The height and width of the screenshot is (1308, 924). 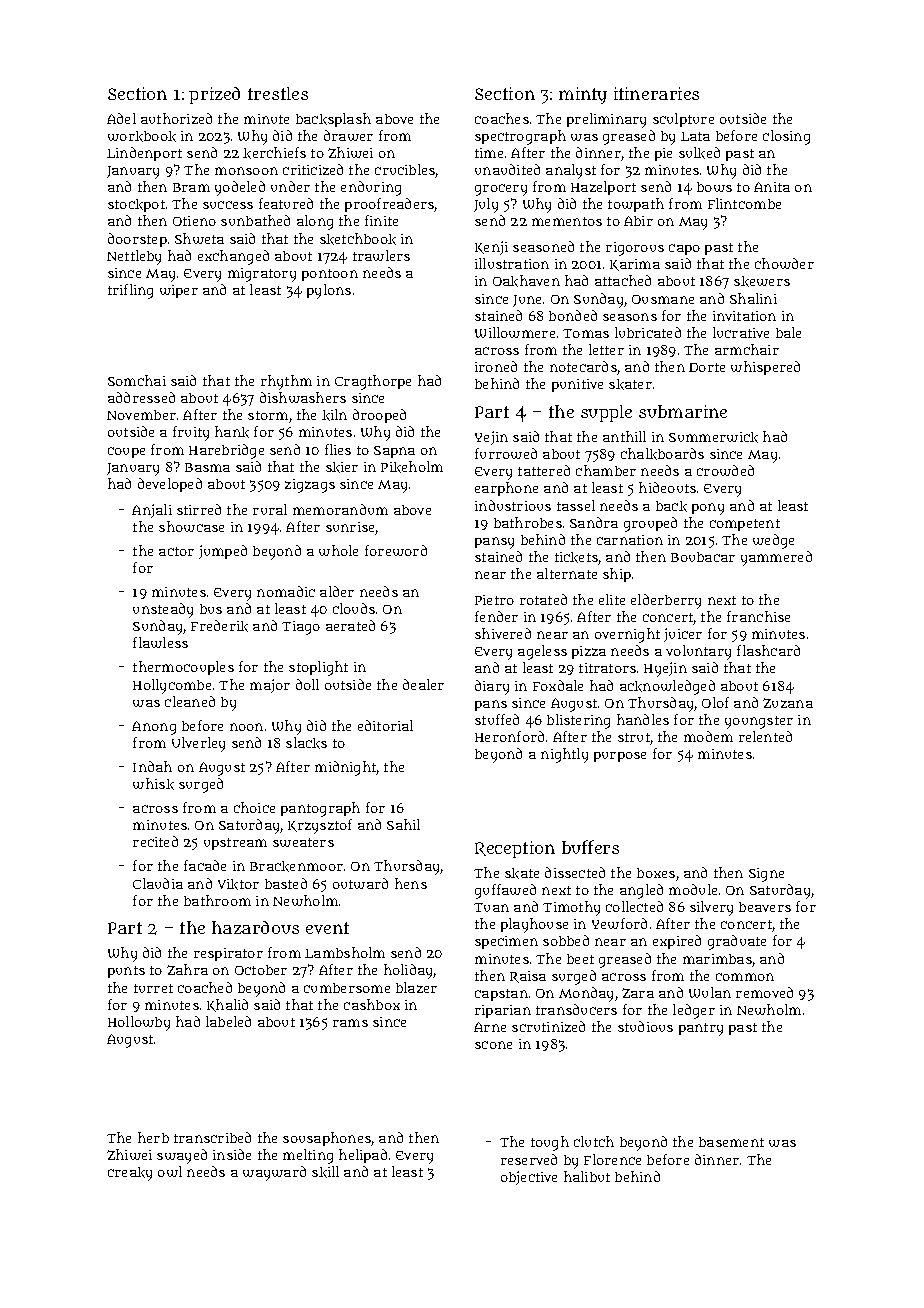 What do you see at coordinates (286, 203) in the screenshot?
I see `featured` at bounding box center [286, 203].
